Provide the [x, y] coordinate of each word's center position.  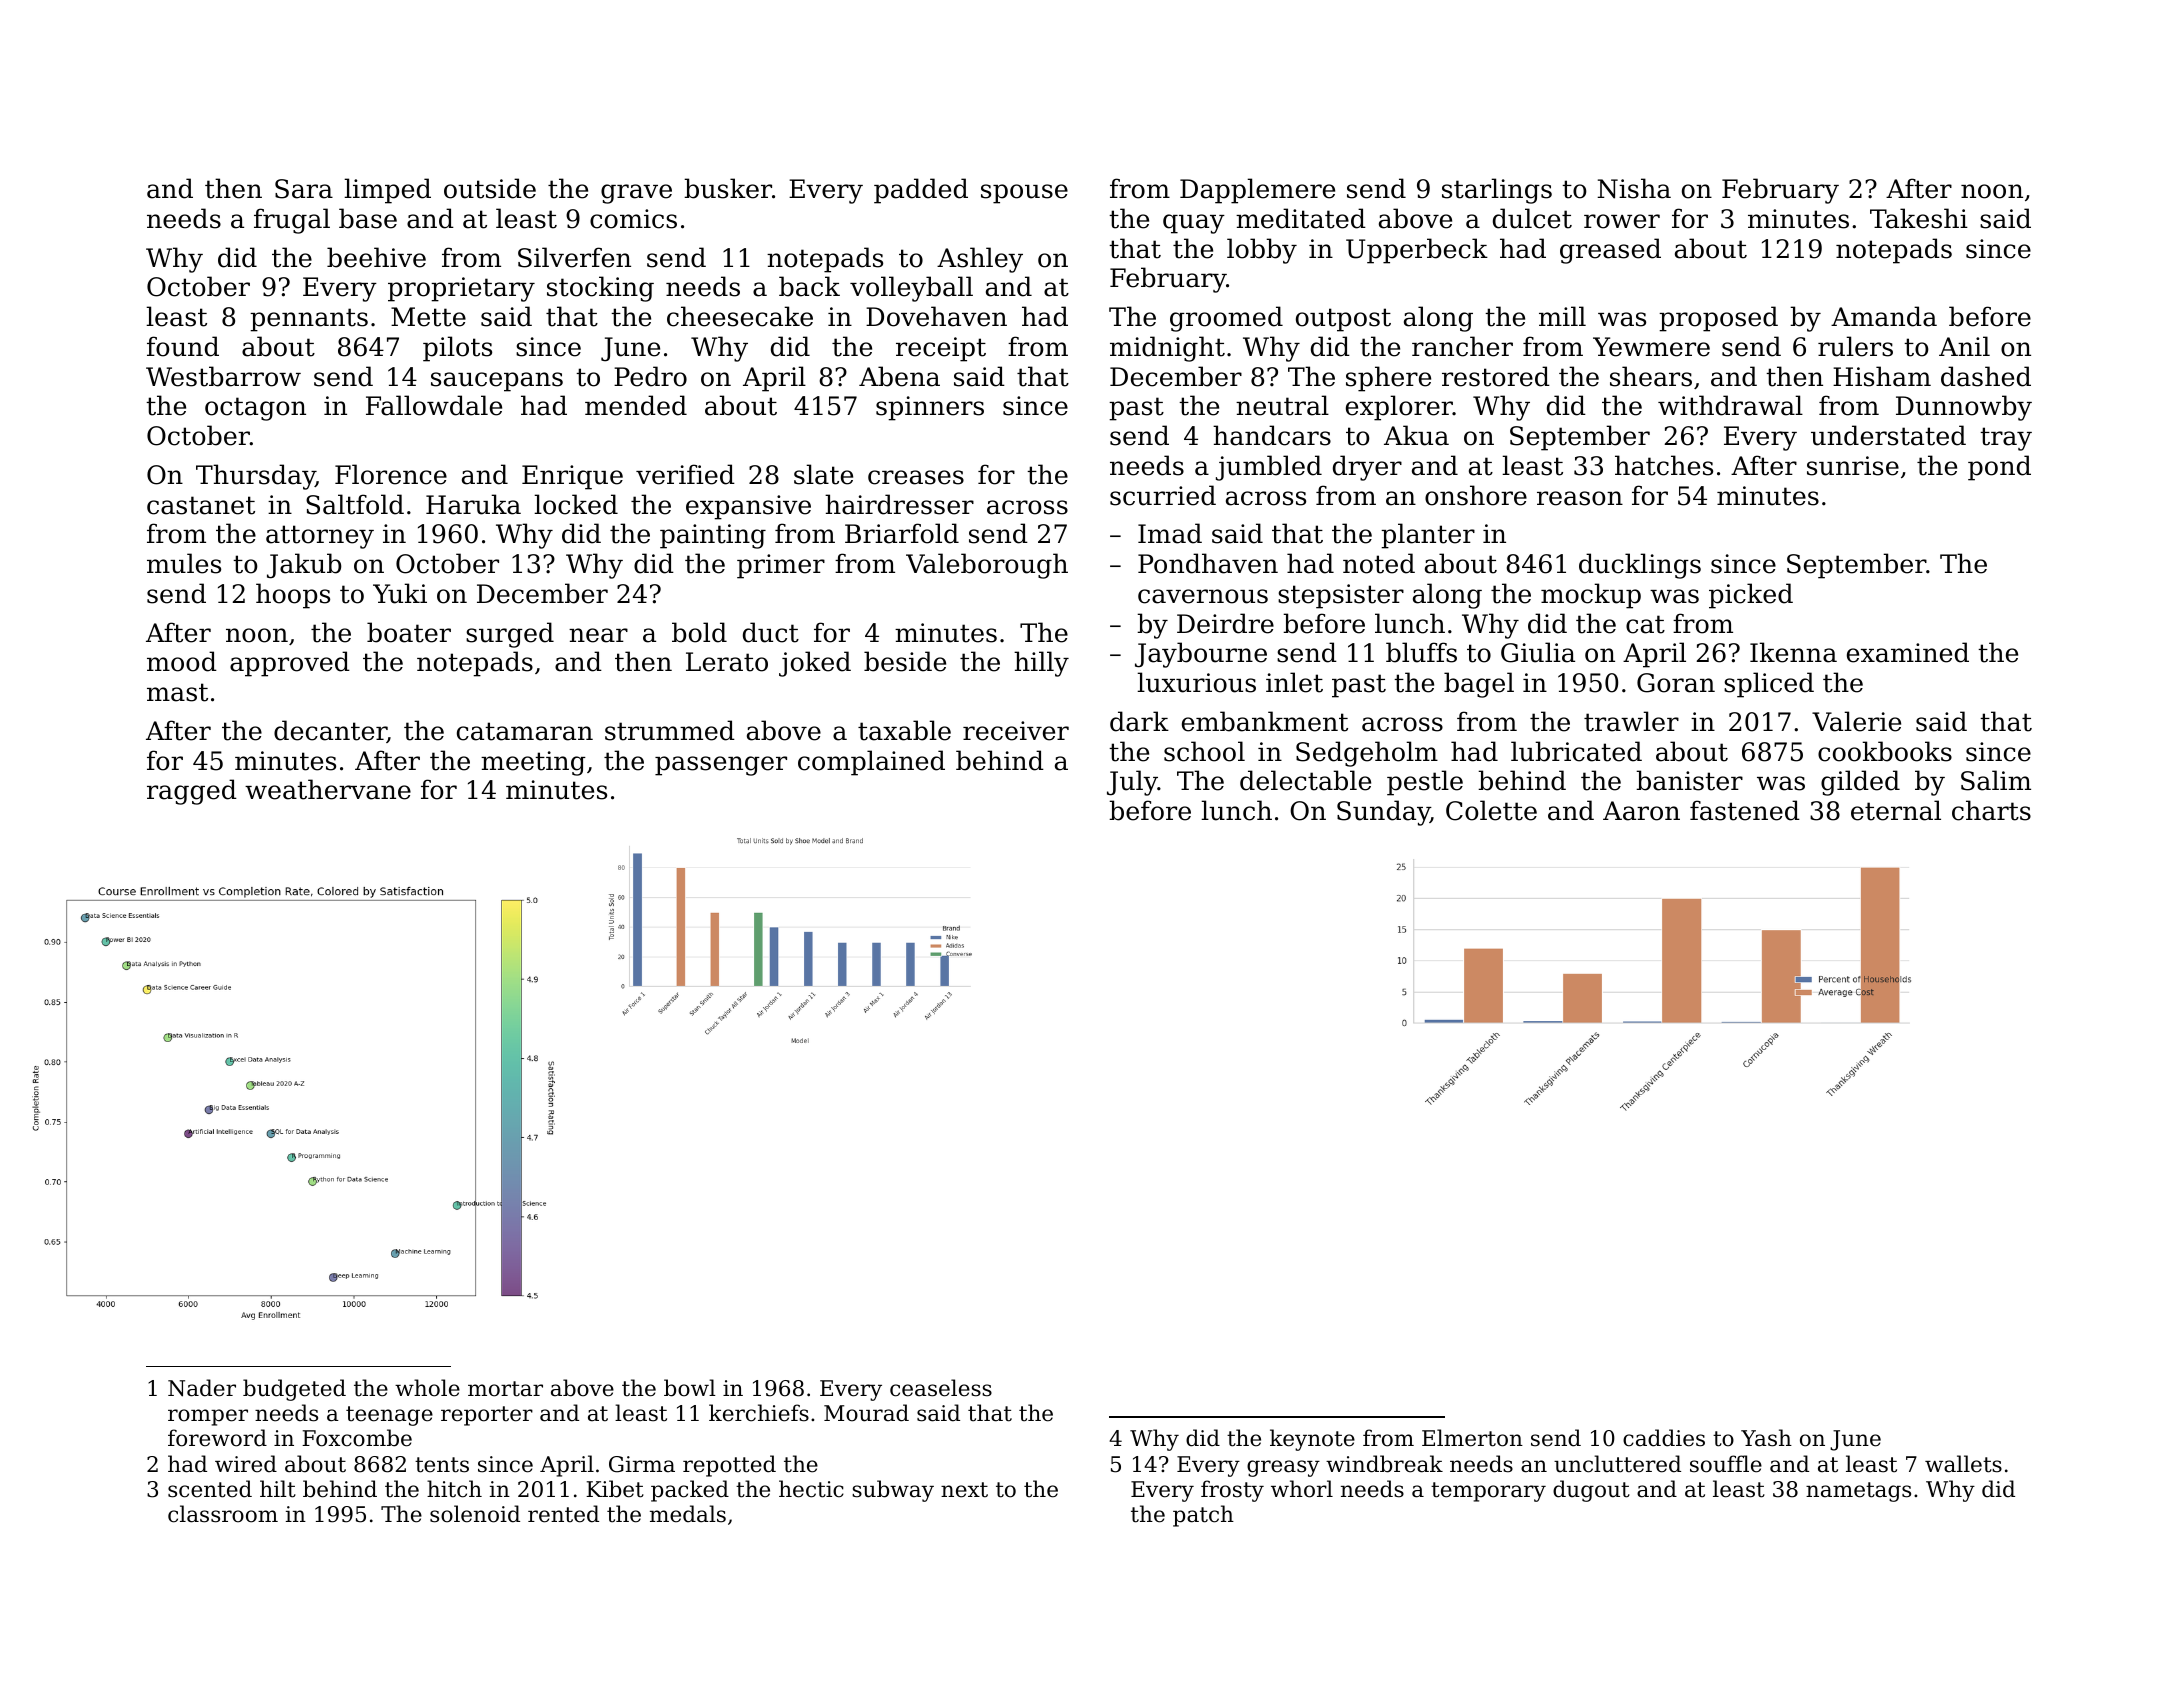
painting [713, 536]
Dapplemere [1257, 191]
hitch [454, 1489]
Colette [1491, 810]
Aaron [1641, 811]
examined [1908, 652]
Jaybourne [1201, 655]
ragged [192, 792]
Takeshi [1919, 218]
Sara [304, 189]
